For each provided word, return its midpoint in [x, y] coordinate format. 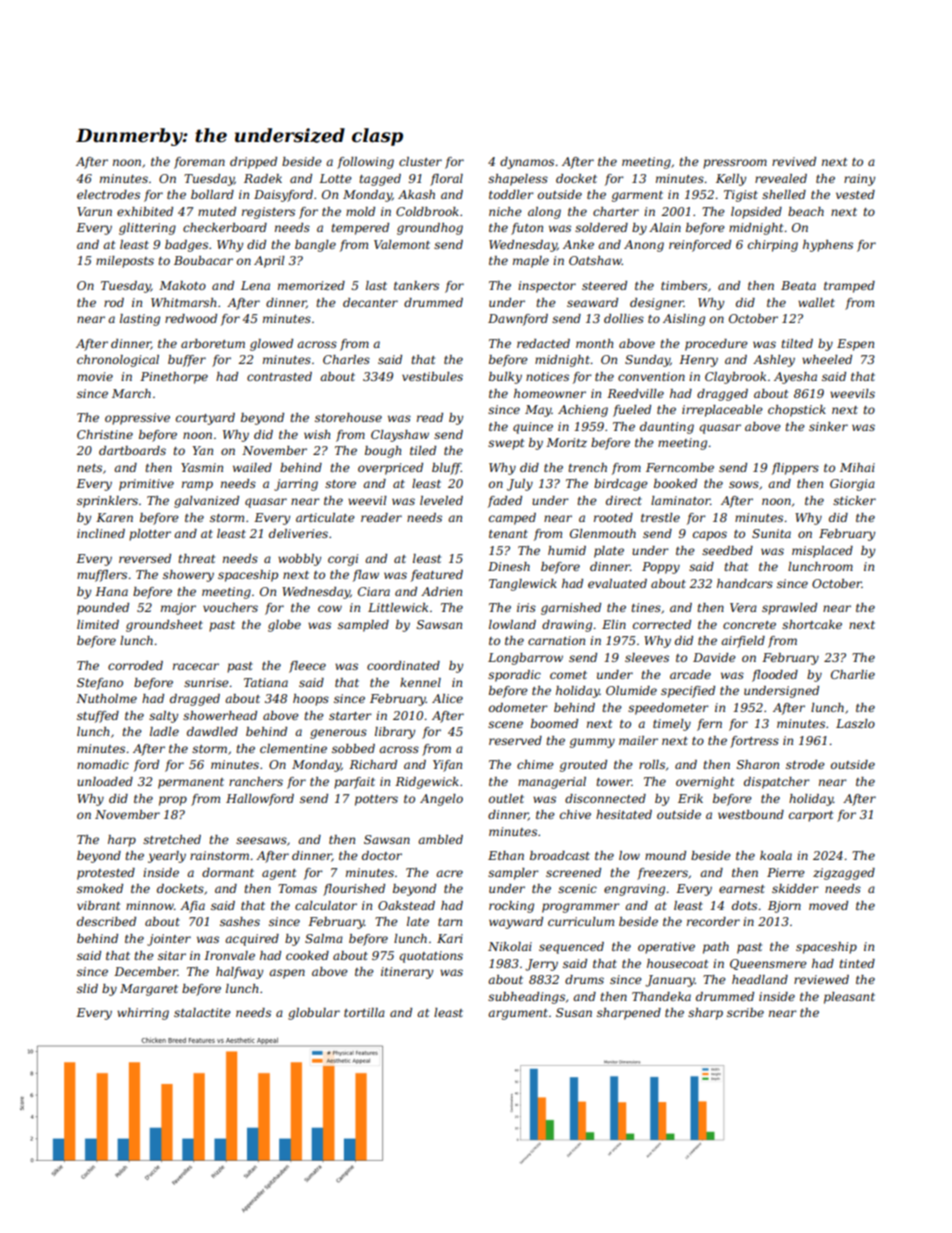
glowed [271, 345]
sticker [854, 500]
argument [518, 1014]
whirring [143, 1014]
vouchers [230, 607]
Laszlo [855, 723]
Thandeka [661, 996]
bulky [505, 378]
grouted [583, 766]
